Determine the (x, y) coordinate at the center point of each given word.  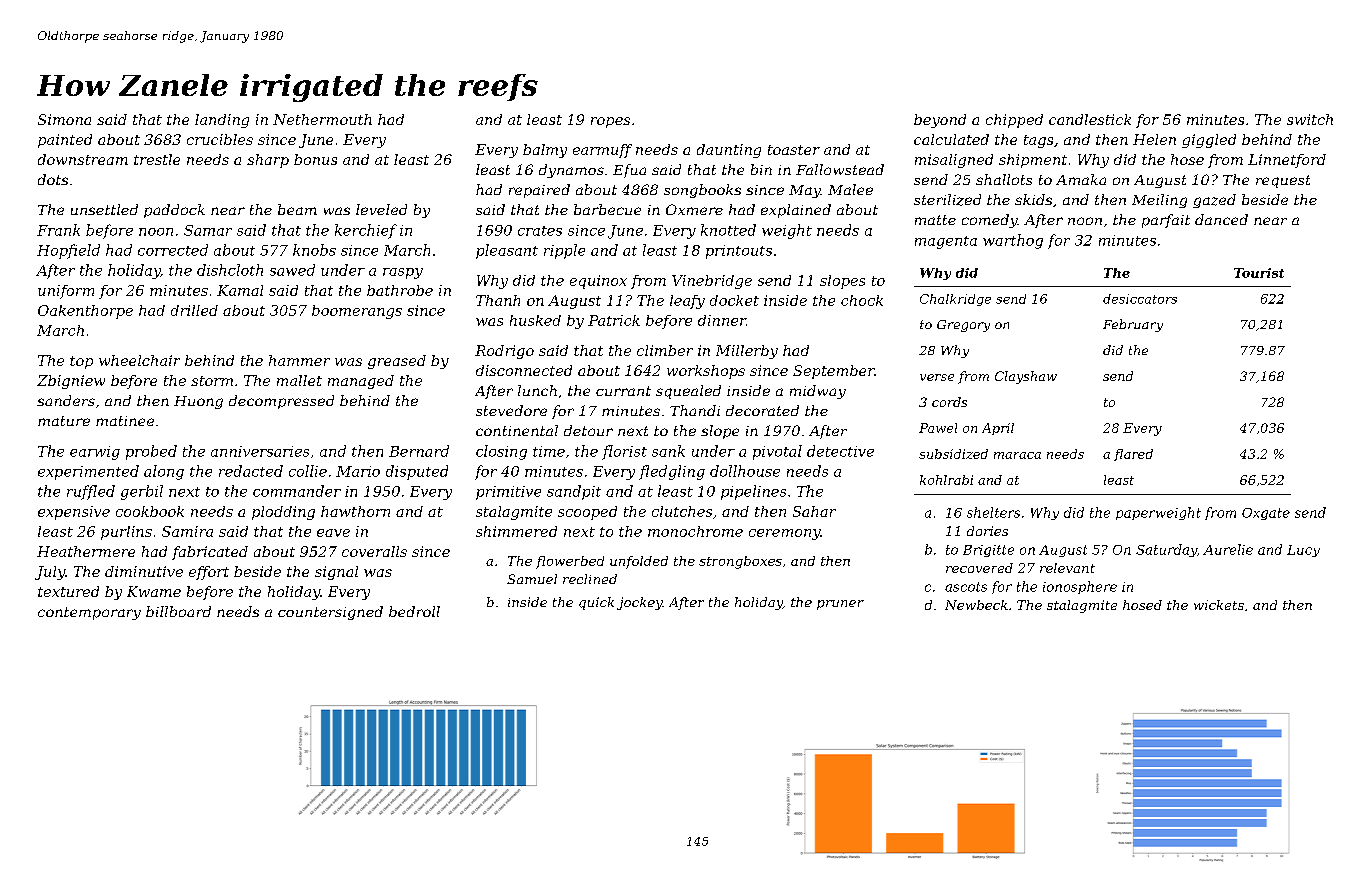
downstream (83, 159)
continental (517, 430)
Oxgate (1266, 514)
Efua (629, 171)
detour (588, 430)
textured (68, 591)
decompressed (281, 402)
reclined (590, 579)
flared (1133, 455)
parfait (1166, 221)
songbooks (702, 191)
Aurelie (1228, 549)
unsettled (104, 209)
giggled (1209, 141)
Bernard (419, 451)
